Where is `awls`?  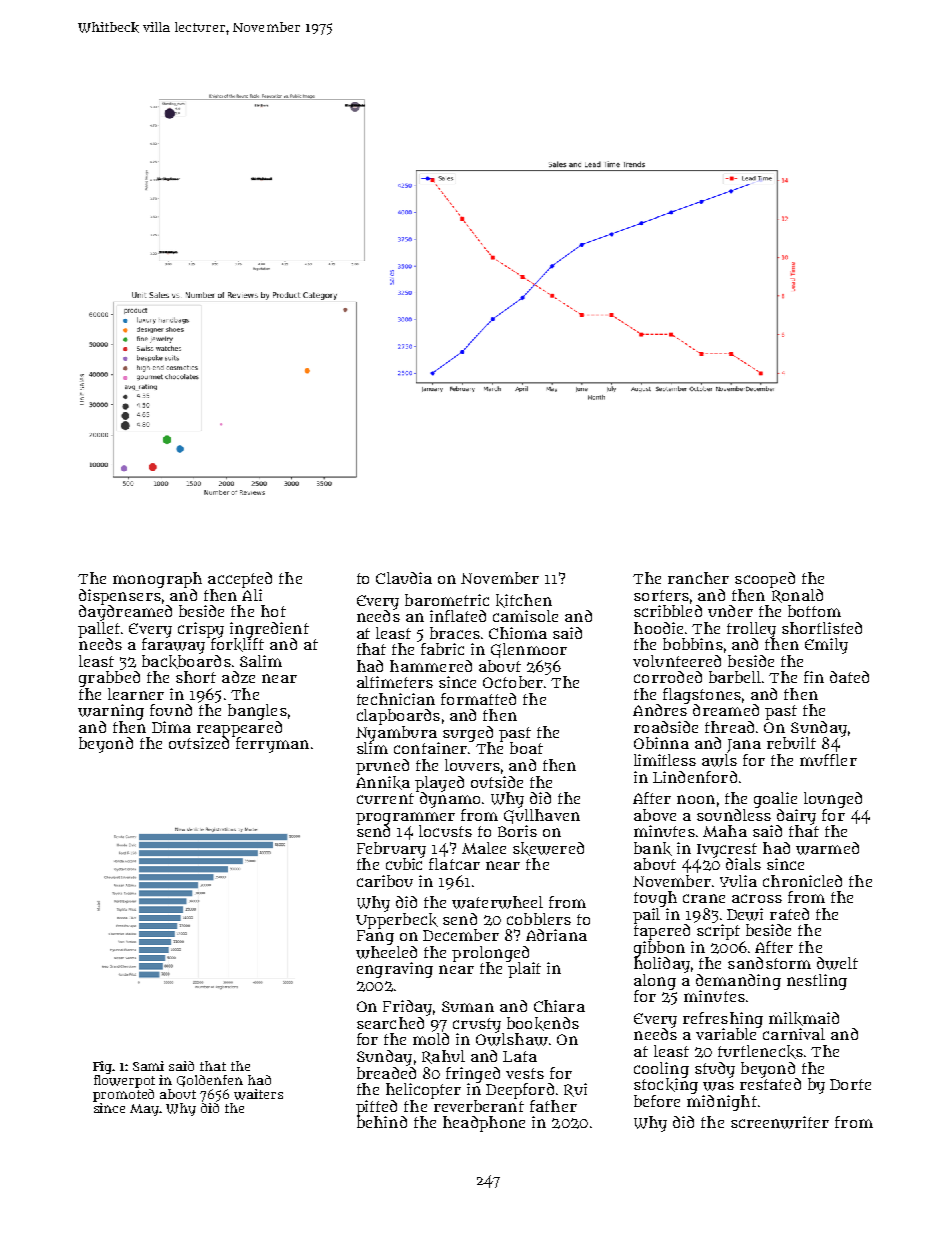
awls is located at coordinates (719, 760).
